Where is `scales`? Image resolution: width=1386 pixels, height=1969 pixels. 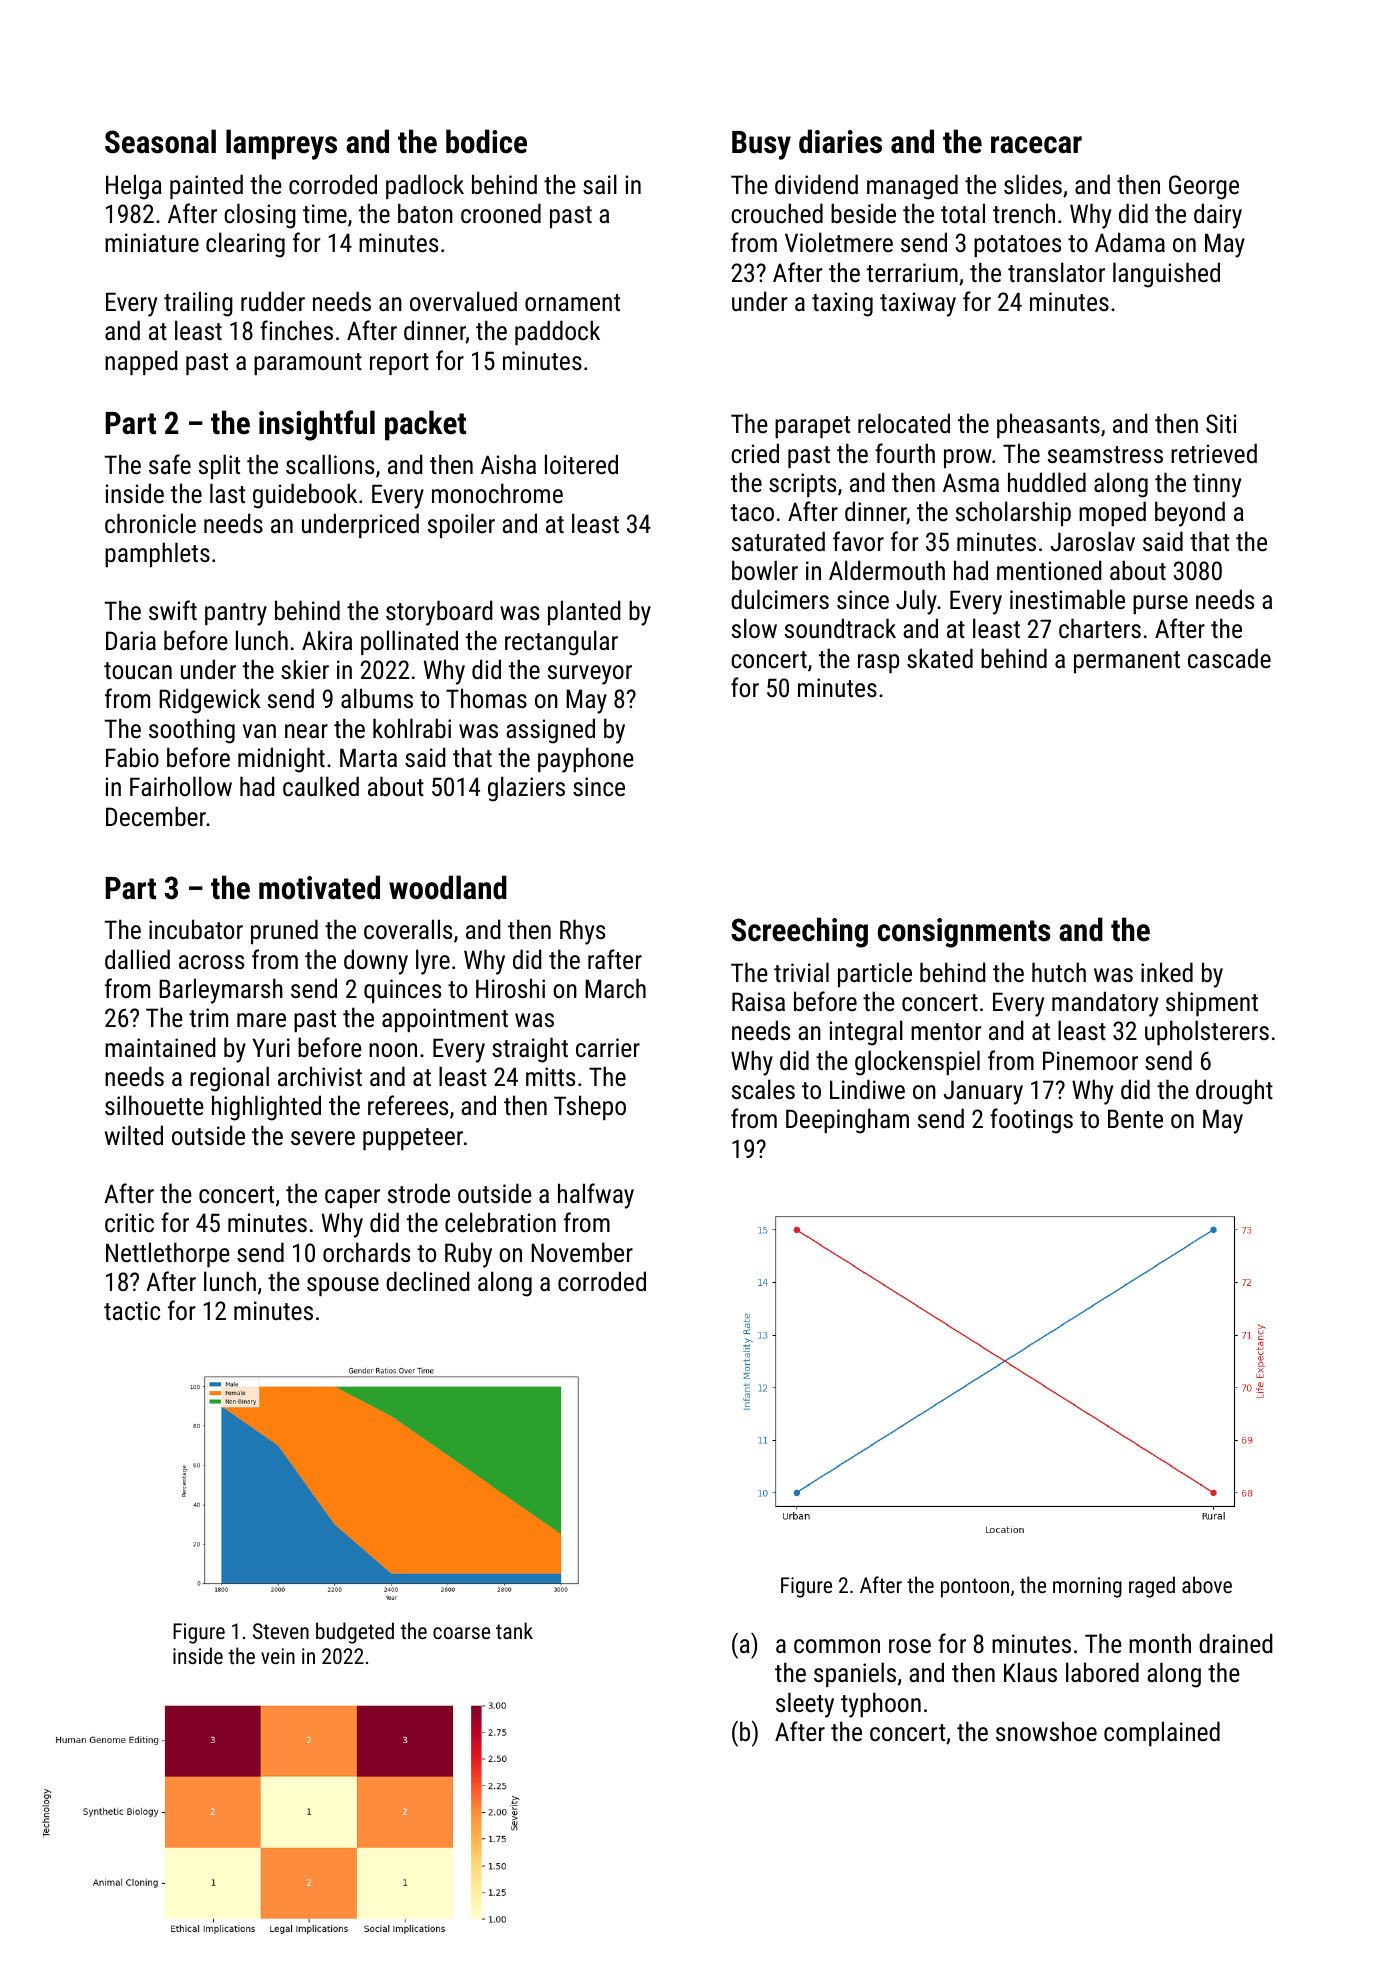 scales is located at coordinates (763, 1089).
